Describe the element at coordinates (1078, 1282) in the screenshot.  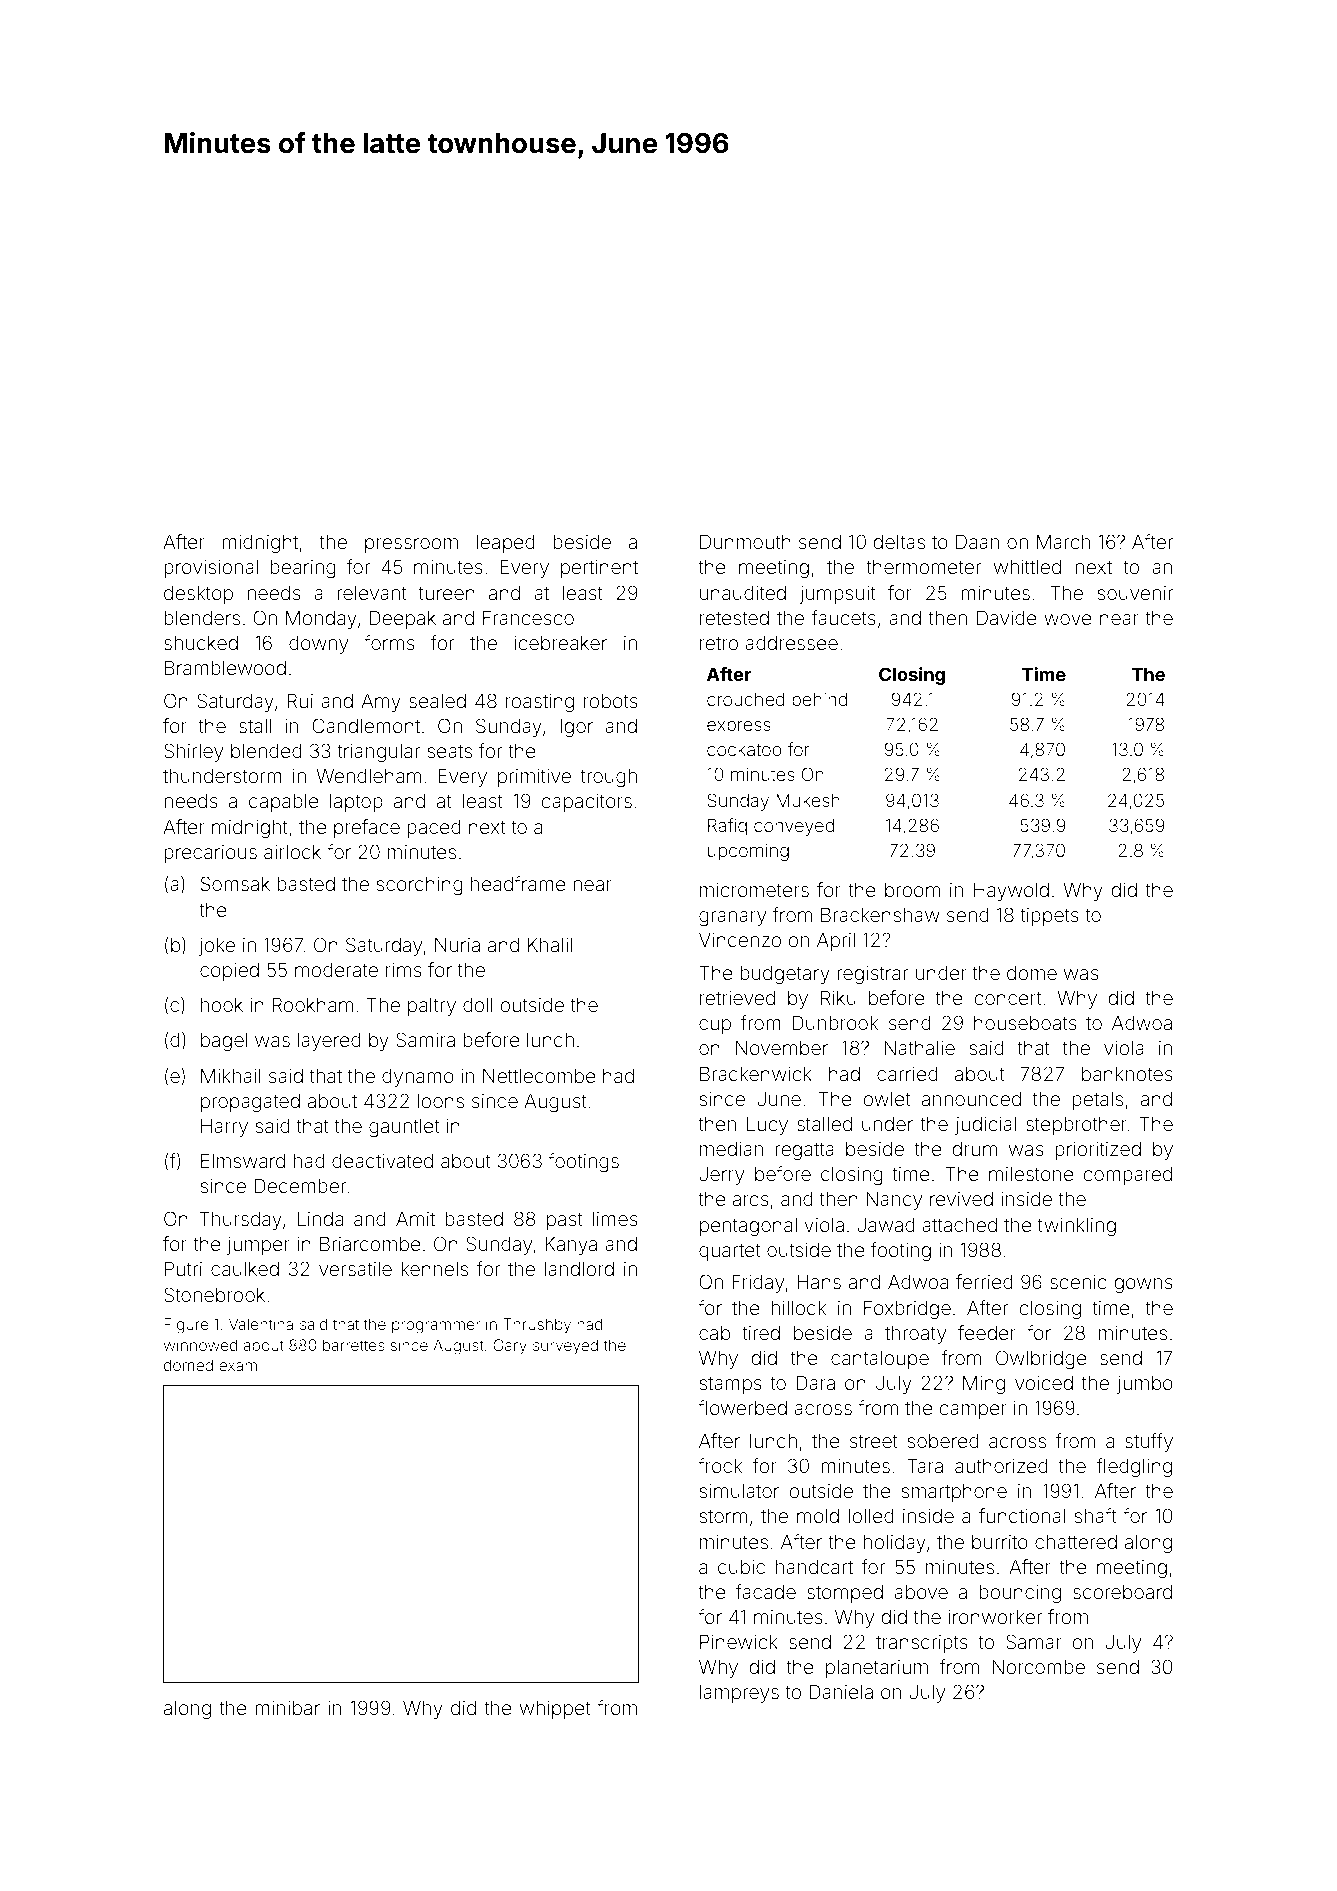
I see `scenic` at that location.
